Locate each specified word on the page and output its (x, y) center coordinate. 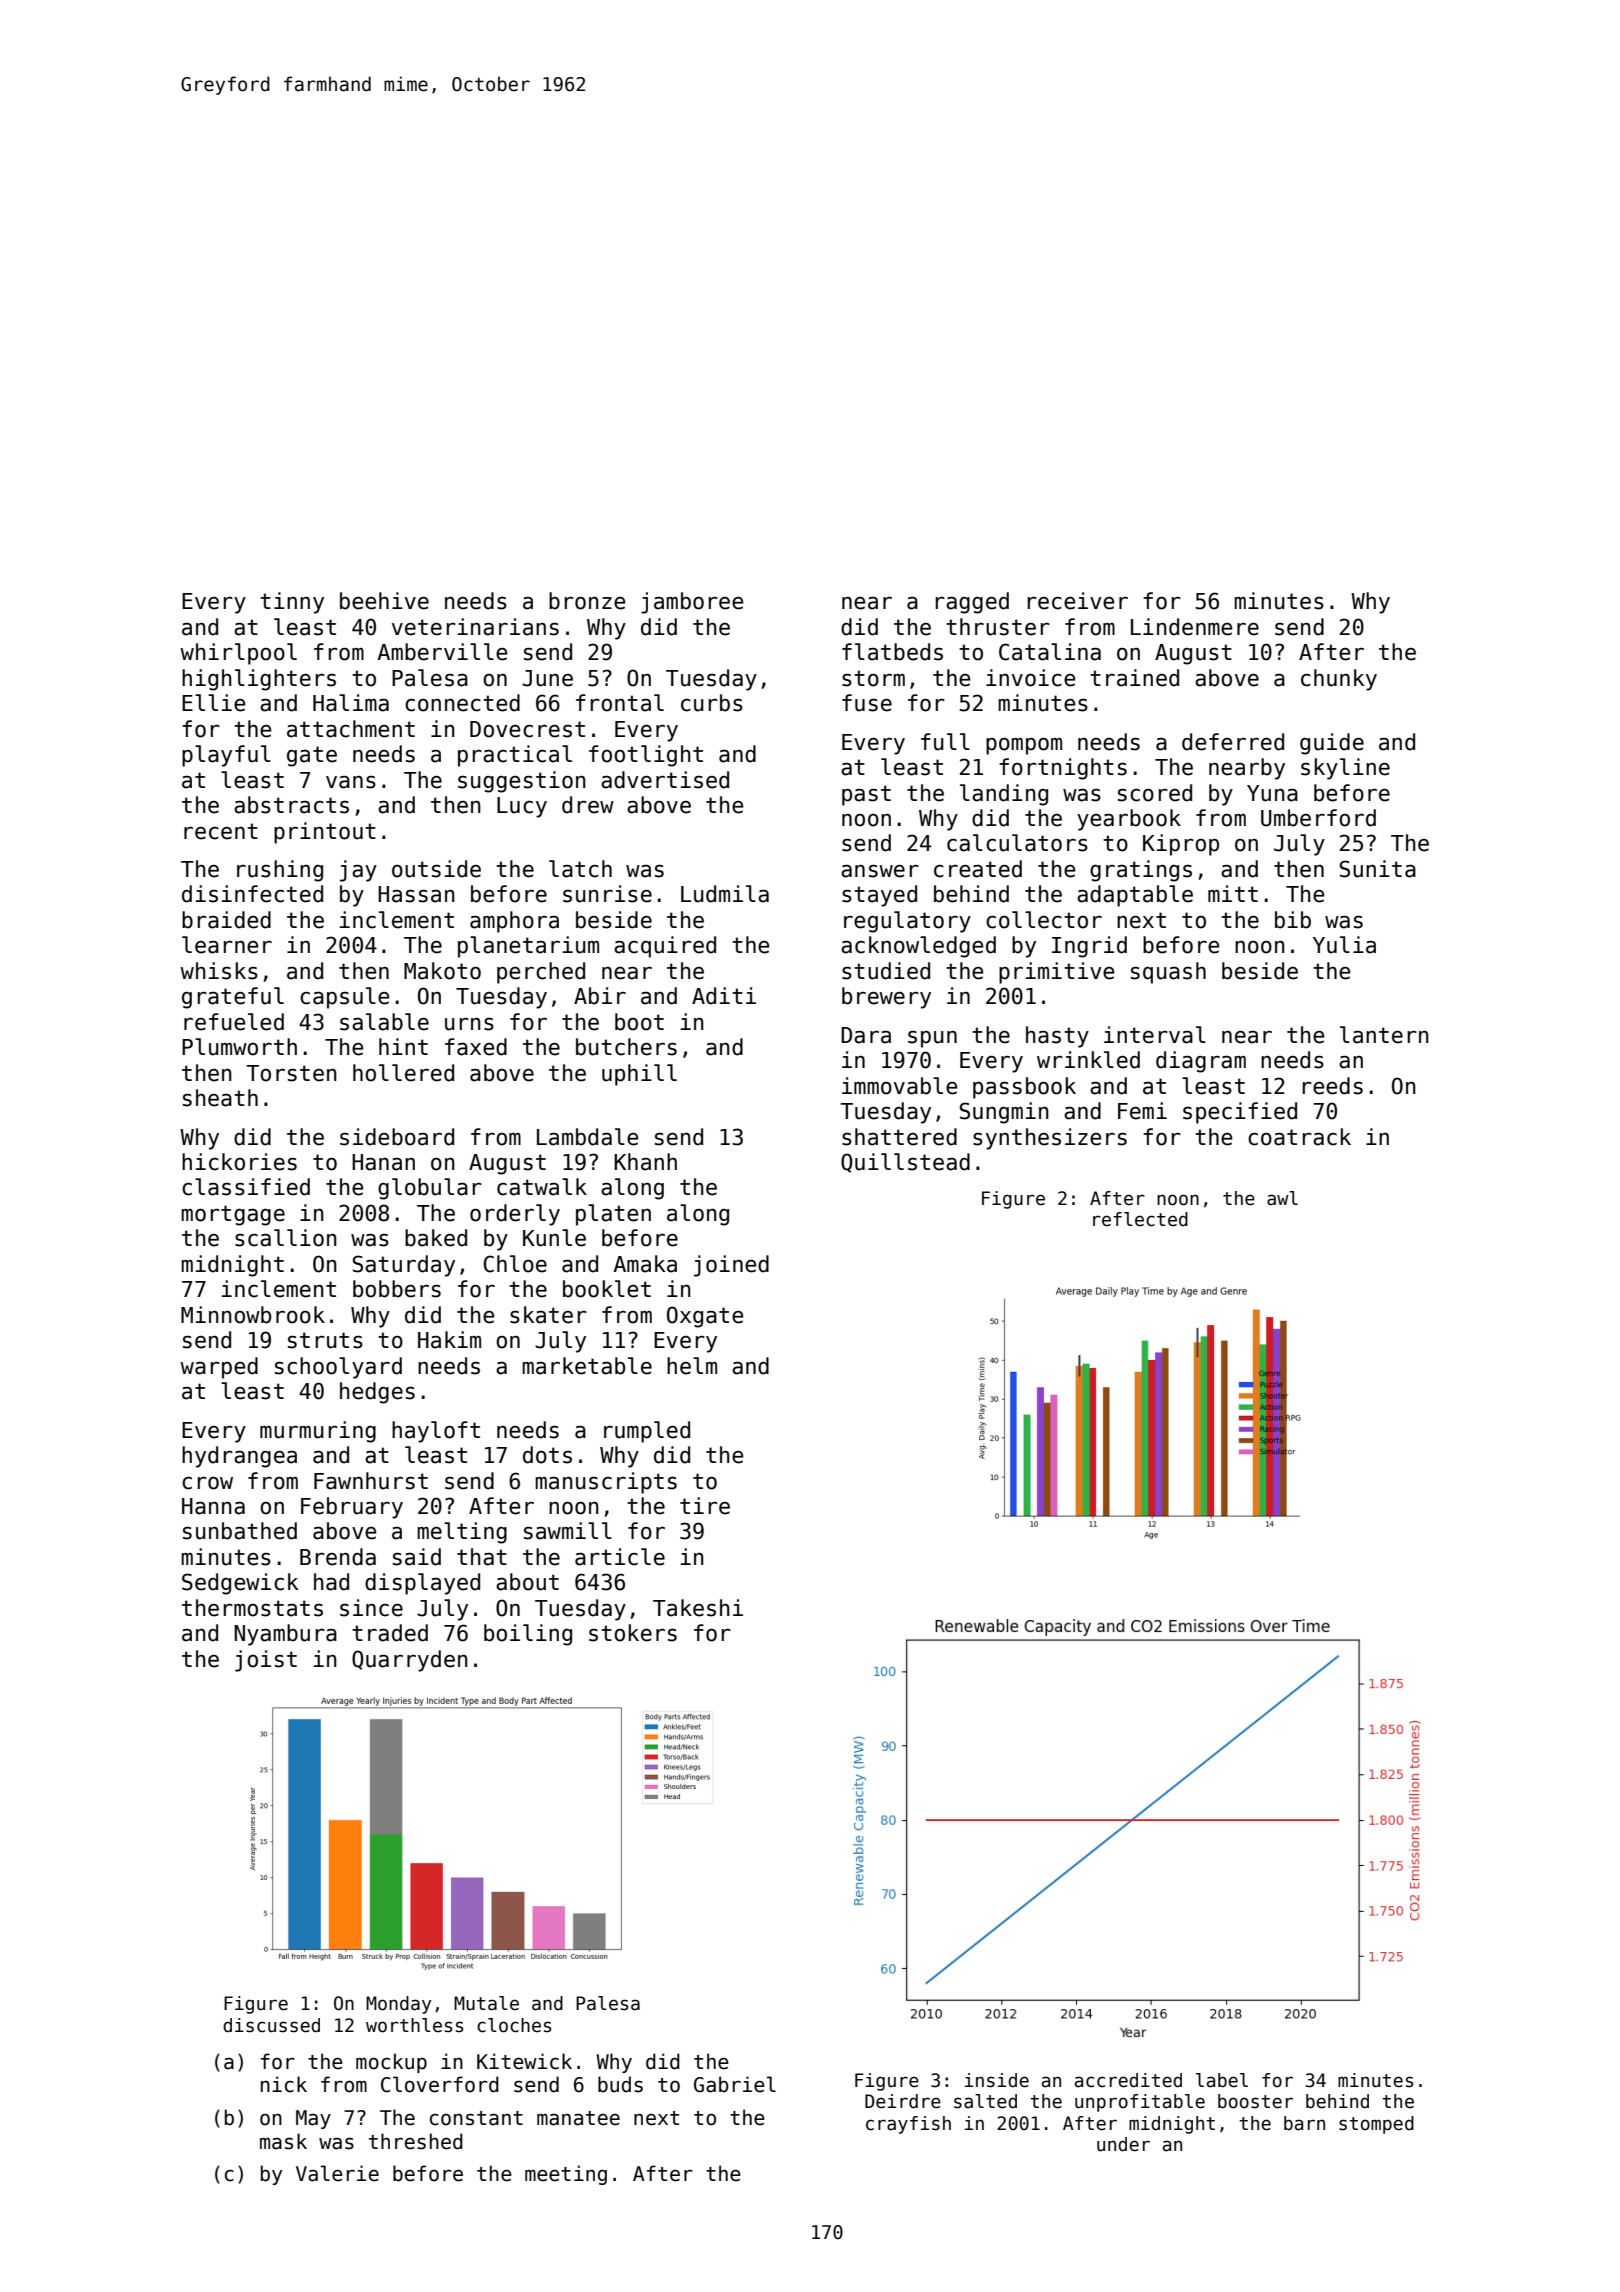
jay (358, 871)
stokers (633, 1633)
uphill (639, 1075)
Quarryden (410, 1661)
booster (1255, 2101)
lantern (1384, 1035)
